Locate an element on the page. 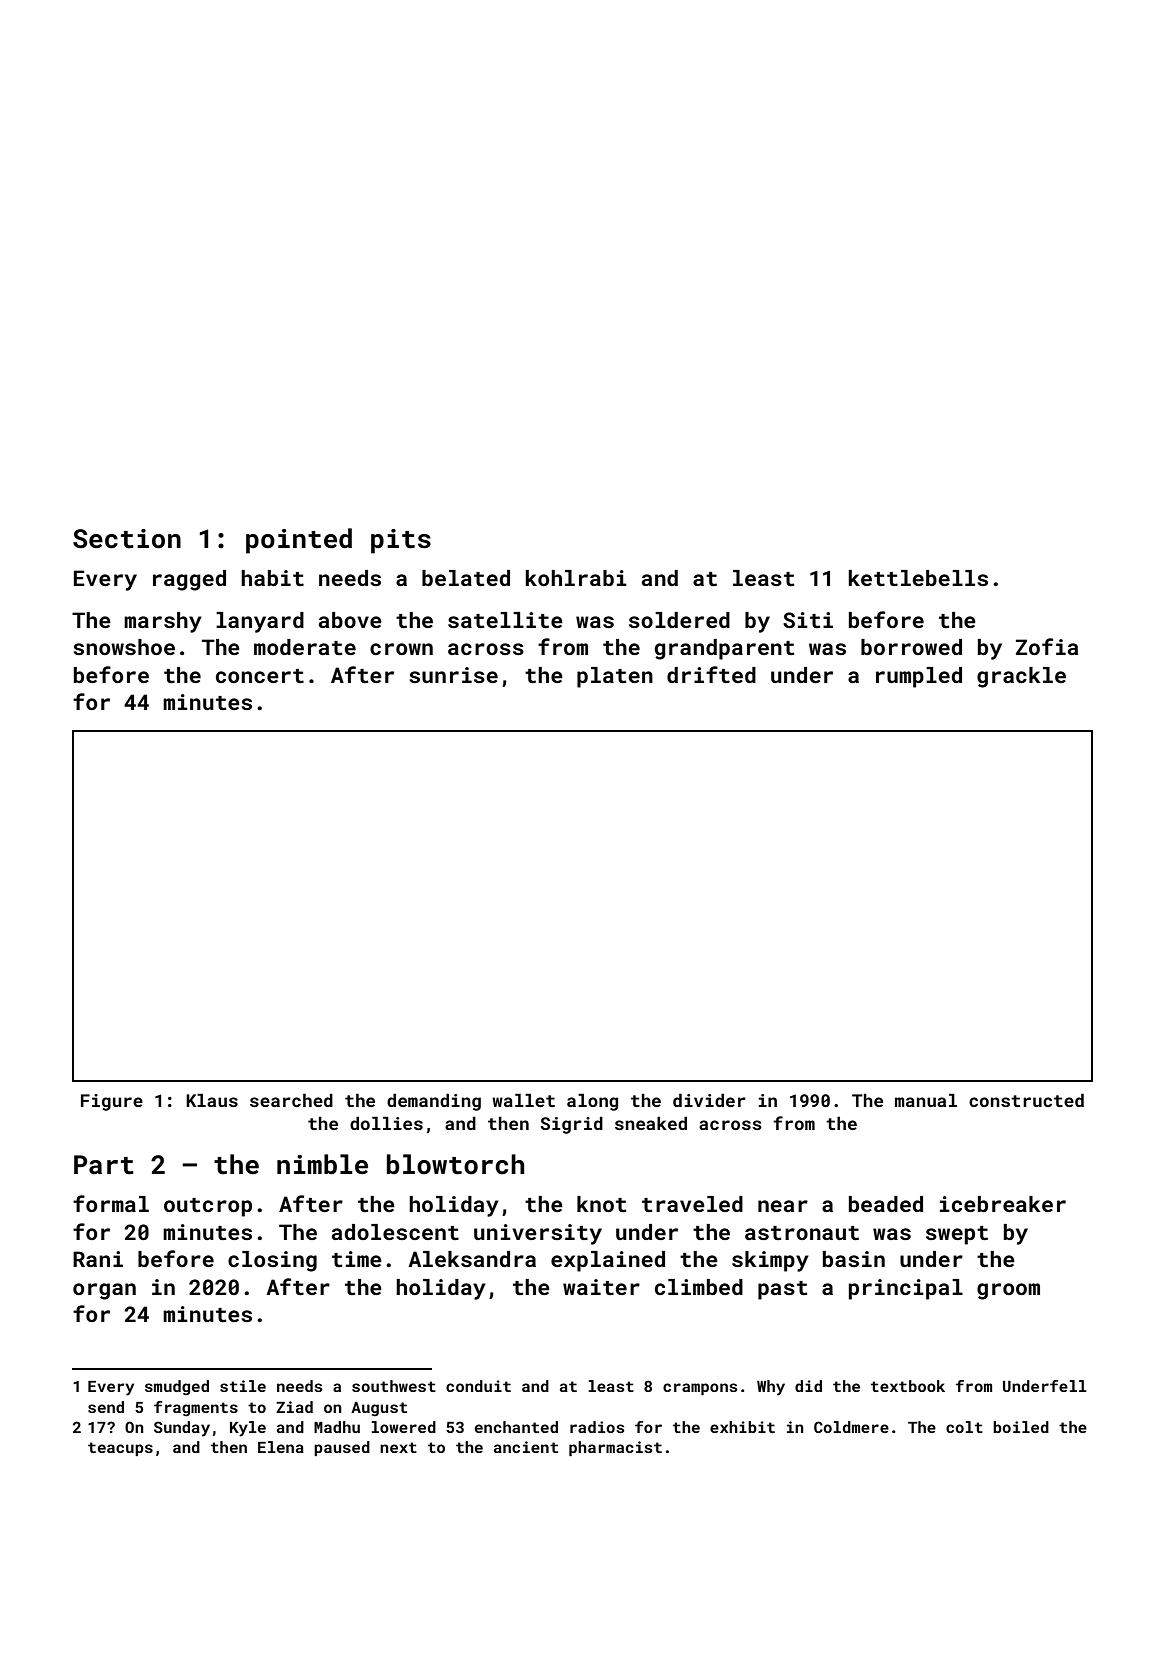 The width and height of the document is (1165, 1654). pits is located at coordinates (401, 541).
